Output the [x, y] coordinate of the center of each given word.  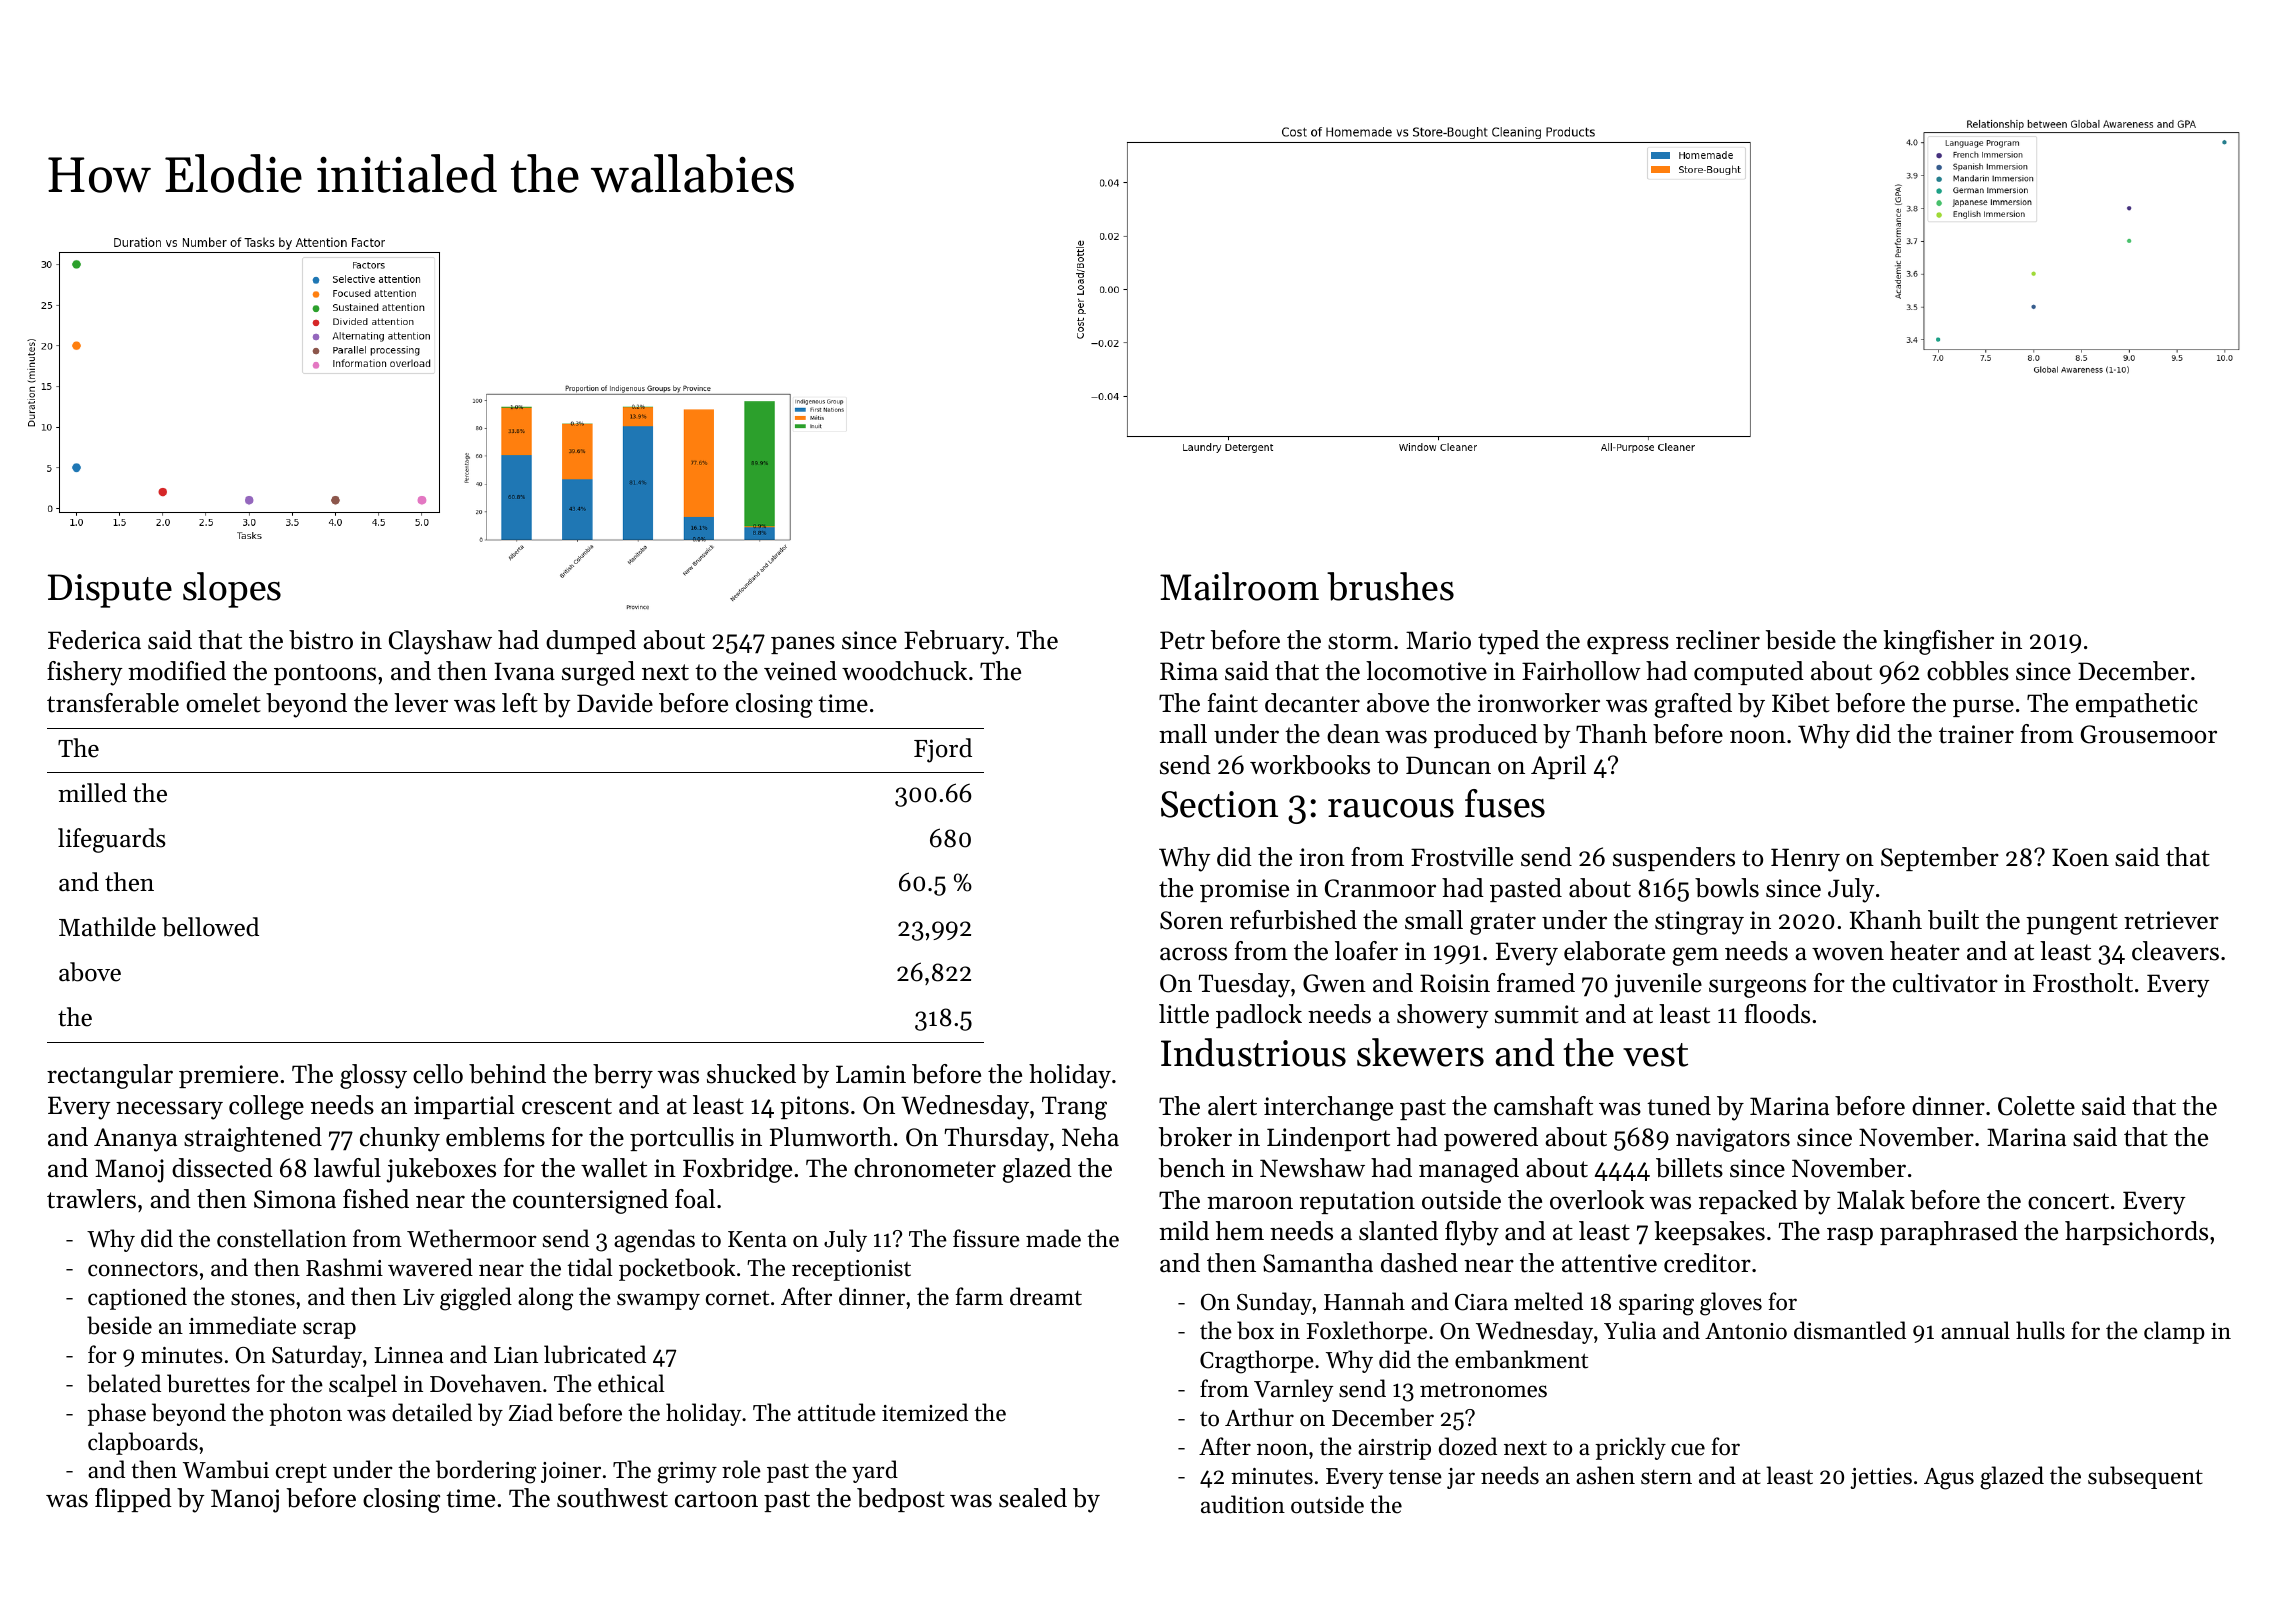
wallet [614, 1168]
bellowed [210, 927]
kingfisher [1938, 642]
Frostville [1462, 857]
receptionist [851, 1270]
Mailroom [1239, 586]
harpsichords [2136, 1233]
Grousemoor [2149, 734]
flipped [133, 1500]
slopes [232, 590]
